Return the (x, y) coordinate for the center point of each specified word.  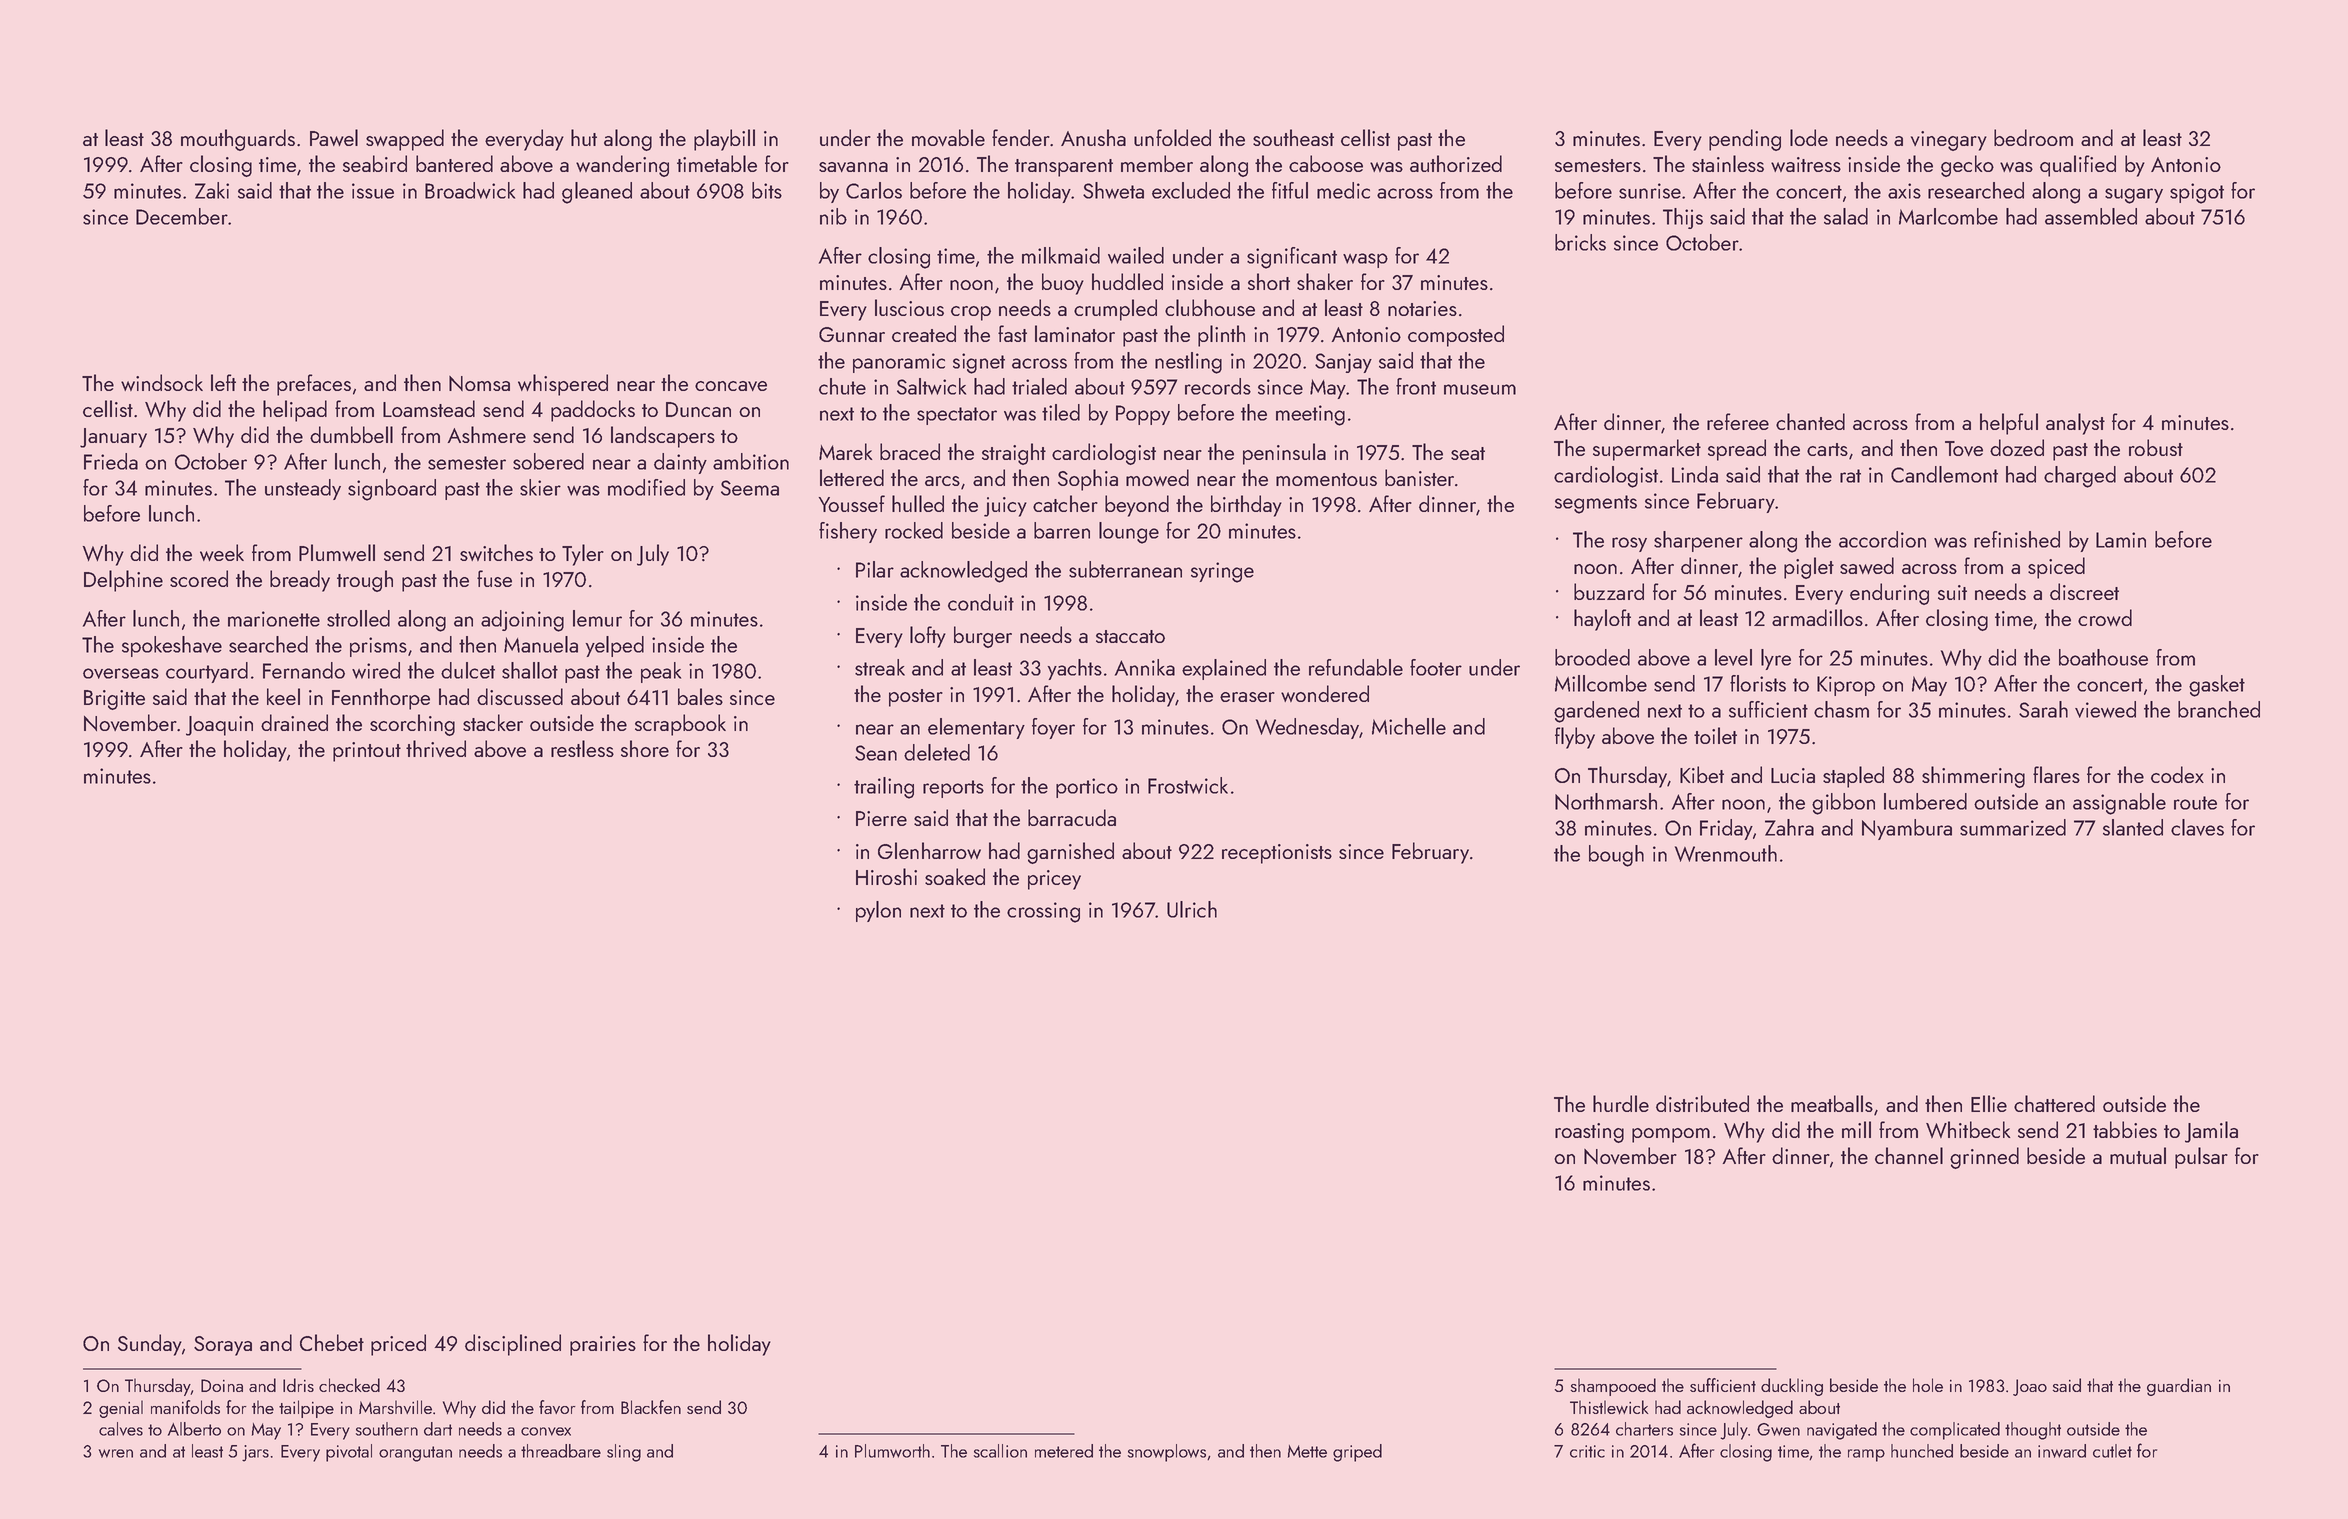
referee (1738, 421)
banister (1419, 477)
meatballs (1832, 1103)
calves (121, 1429)
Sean (876, 753)
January (113, 438)
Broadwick (470, 190)
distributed (1702, 1103)
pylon (878, 911)
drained (294, 722)
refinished (2017, 539)
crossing (1043, 912)
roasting (1589, 1133)
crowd (2105, 617)
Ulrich (1192, 909)
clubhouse (1210, 307)
